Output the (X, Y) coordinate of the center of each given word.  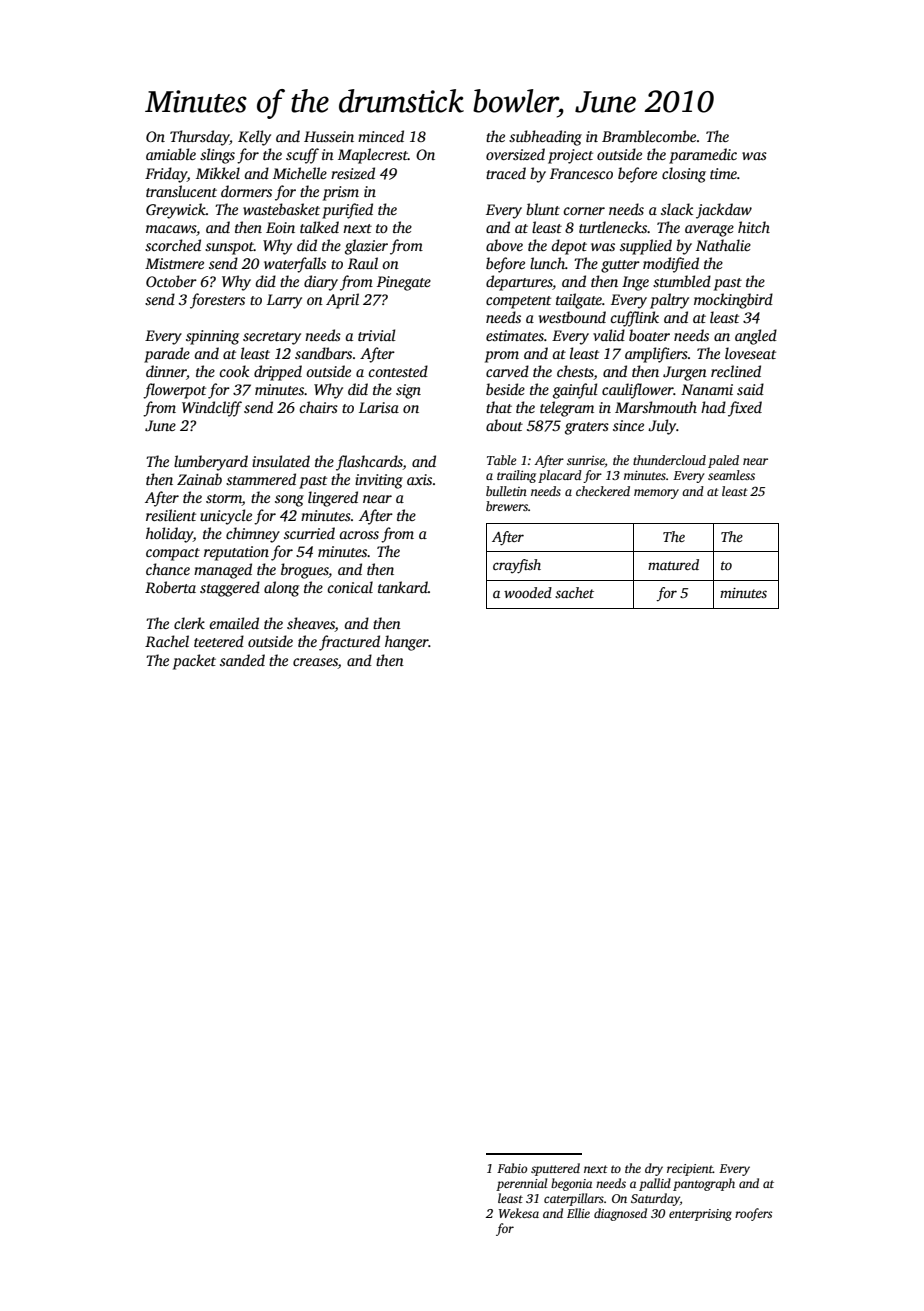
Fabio (512, 1168)
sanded (242, 660)
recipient (690, 1170)
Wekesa (519, 1213)
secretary (272, 338)
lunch (547, 263)
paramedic (703, 156)
